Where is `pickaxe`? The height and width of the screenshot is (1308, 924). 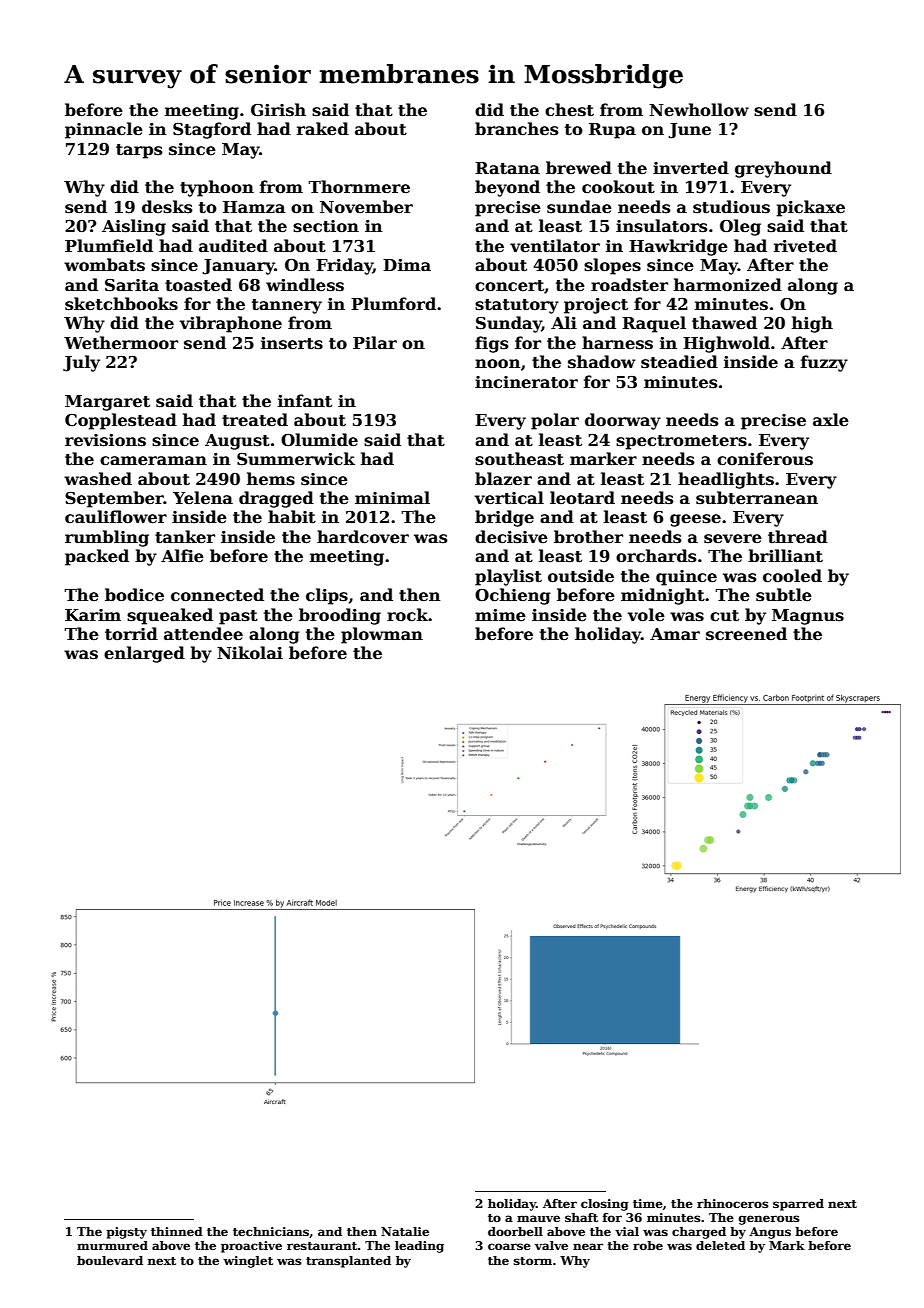
pickaxe is located at coordinates (810, 208).
